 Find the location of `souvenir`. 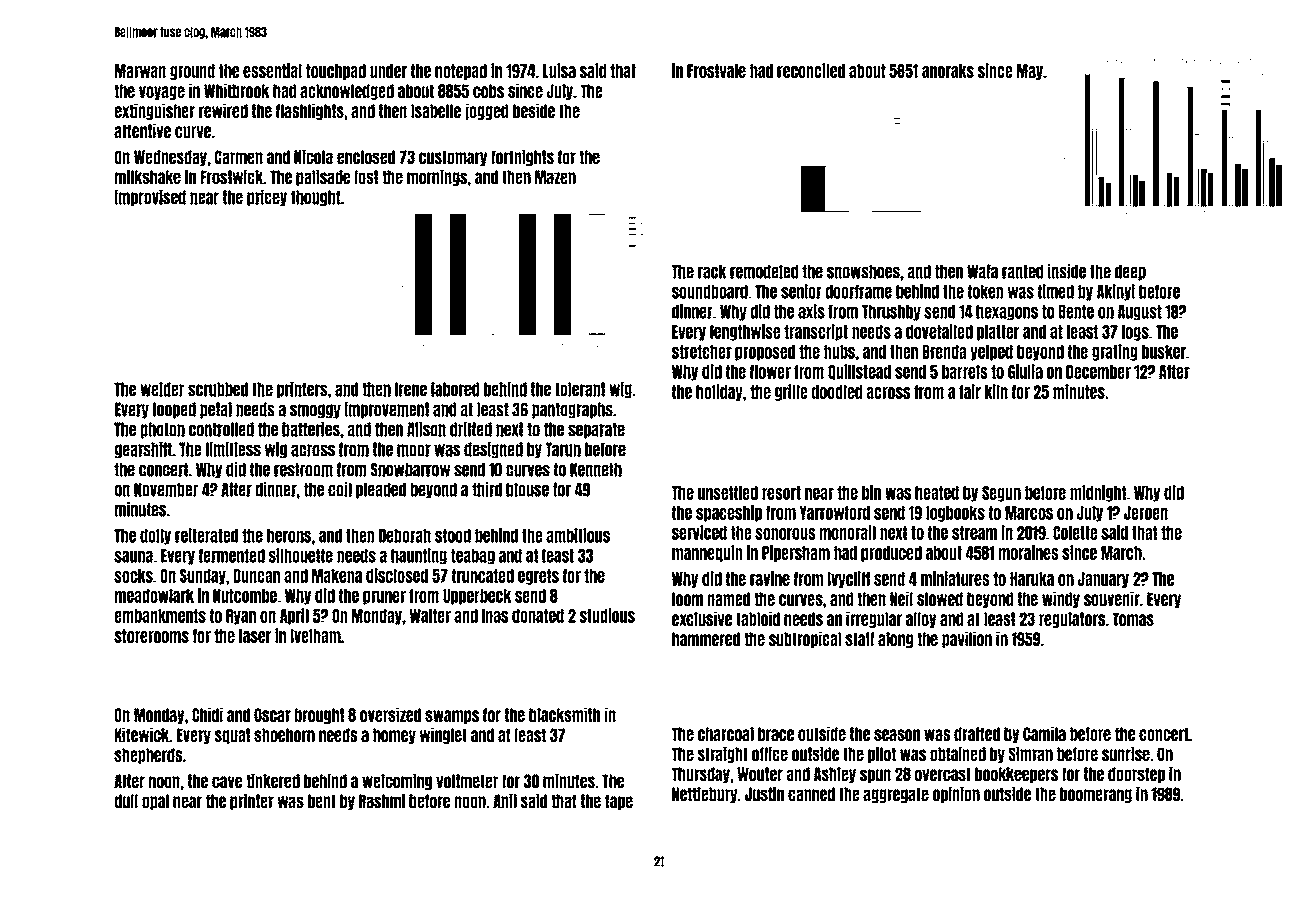

souvenir is located at coordinates (1112, 598).
